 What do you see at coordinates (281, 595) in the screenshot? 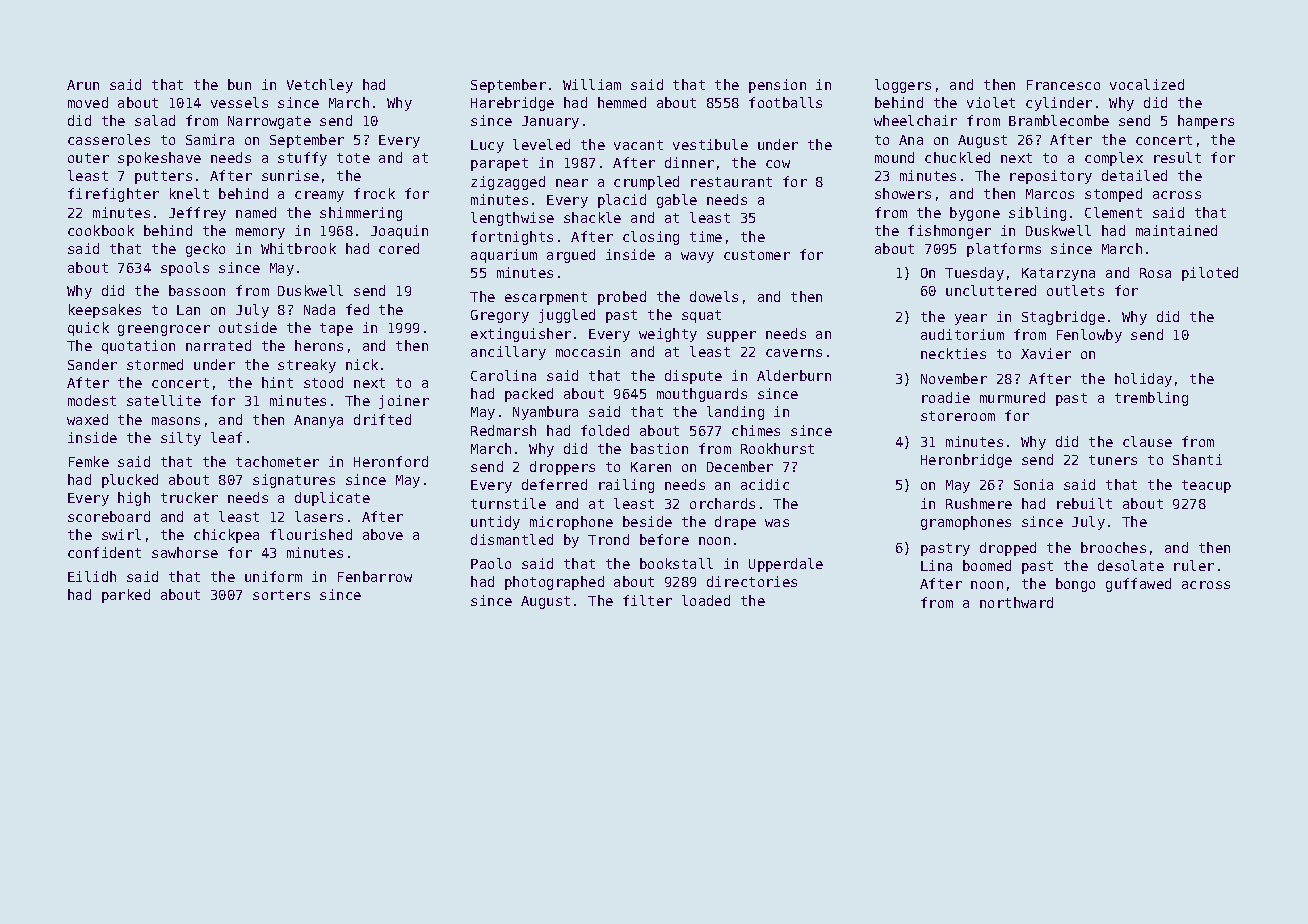
I see `sorters` at bounding box center [281, 595].
